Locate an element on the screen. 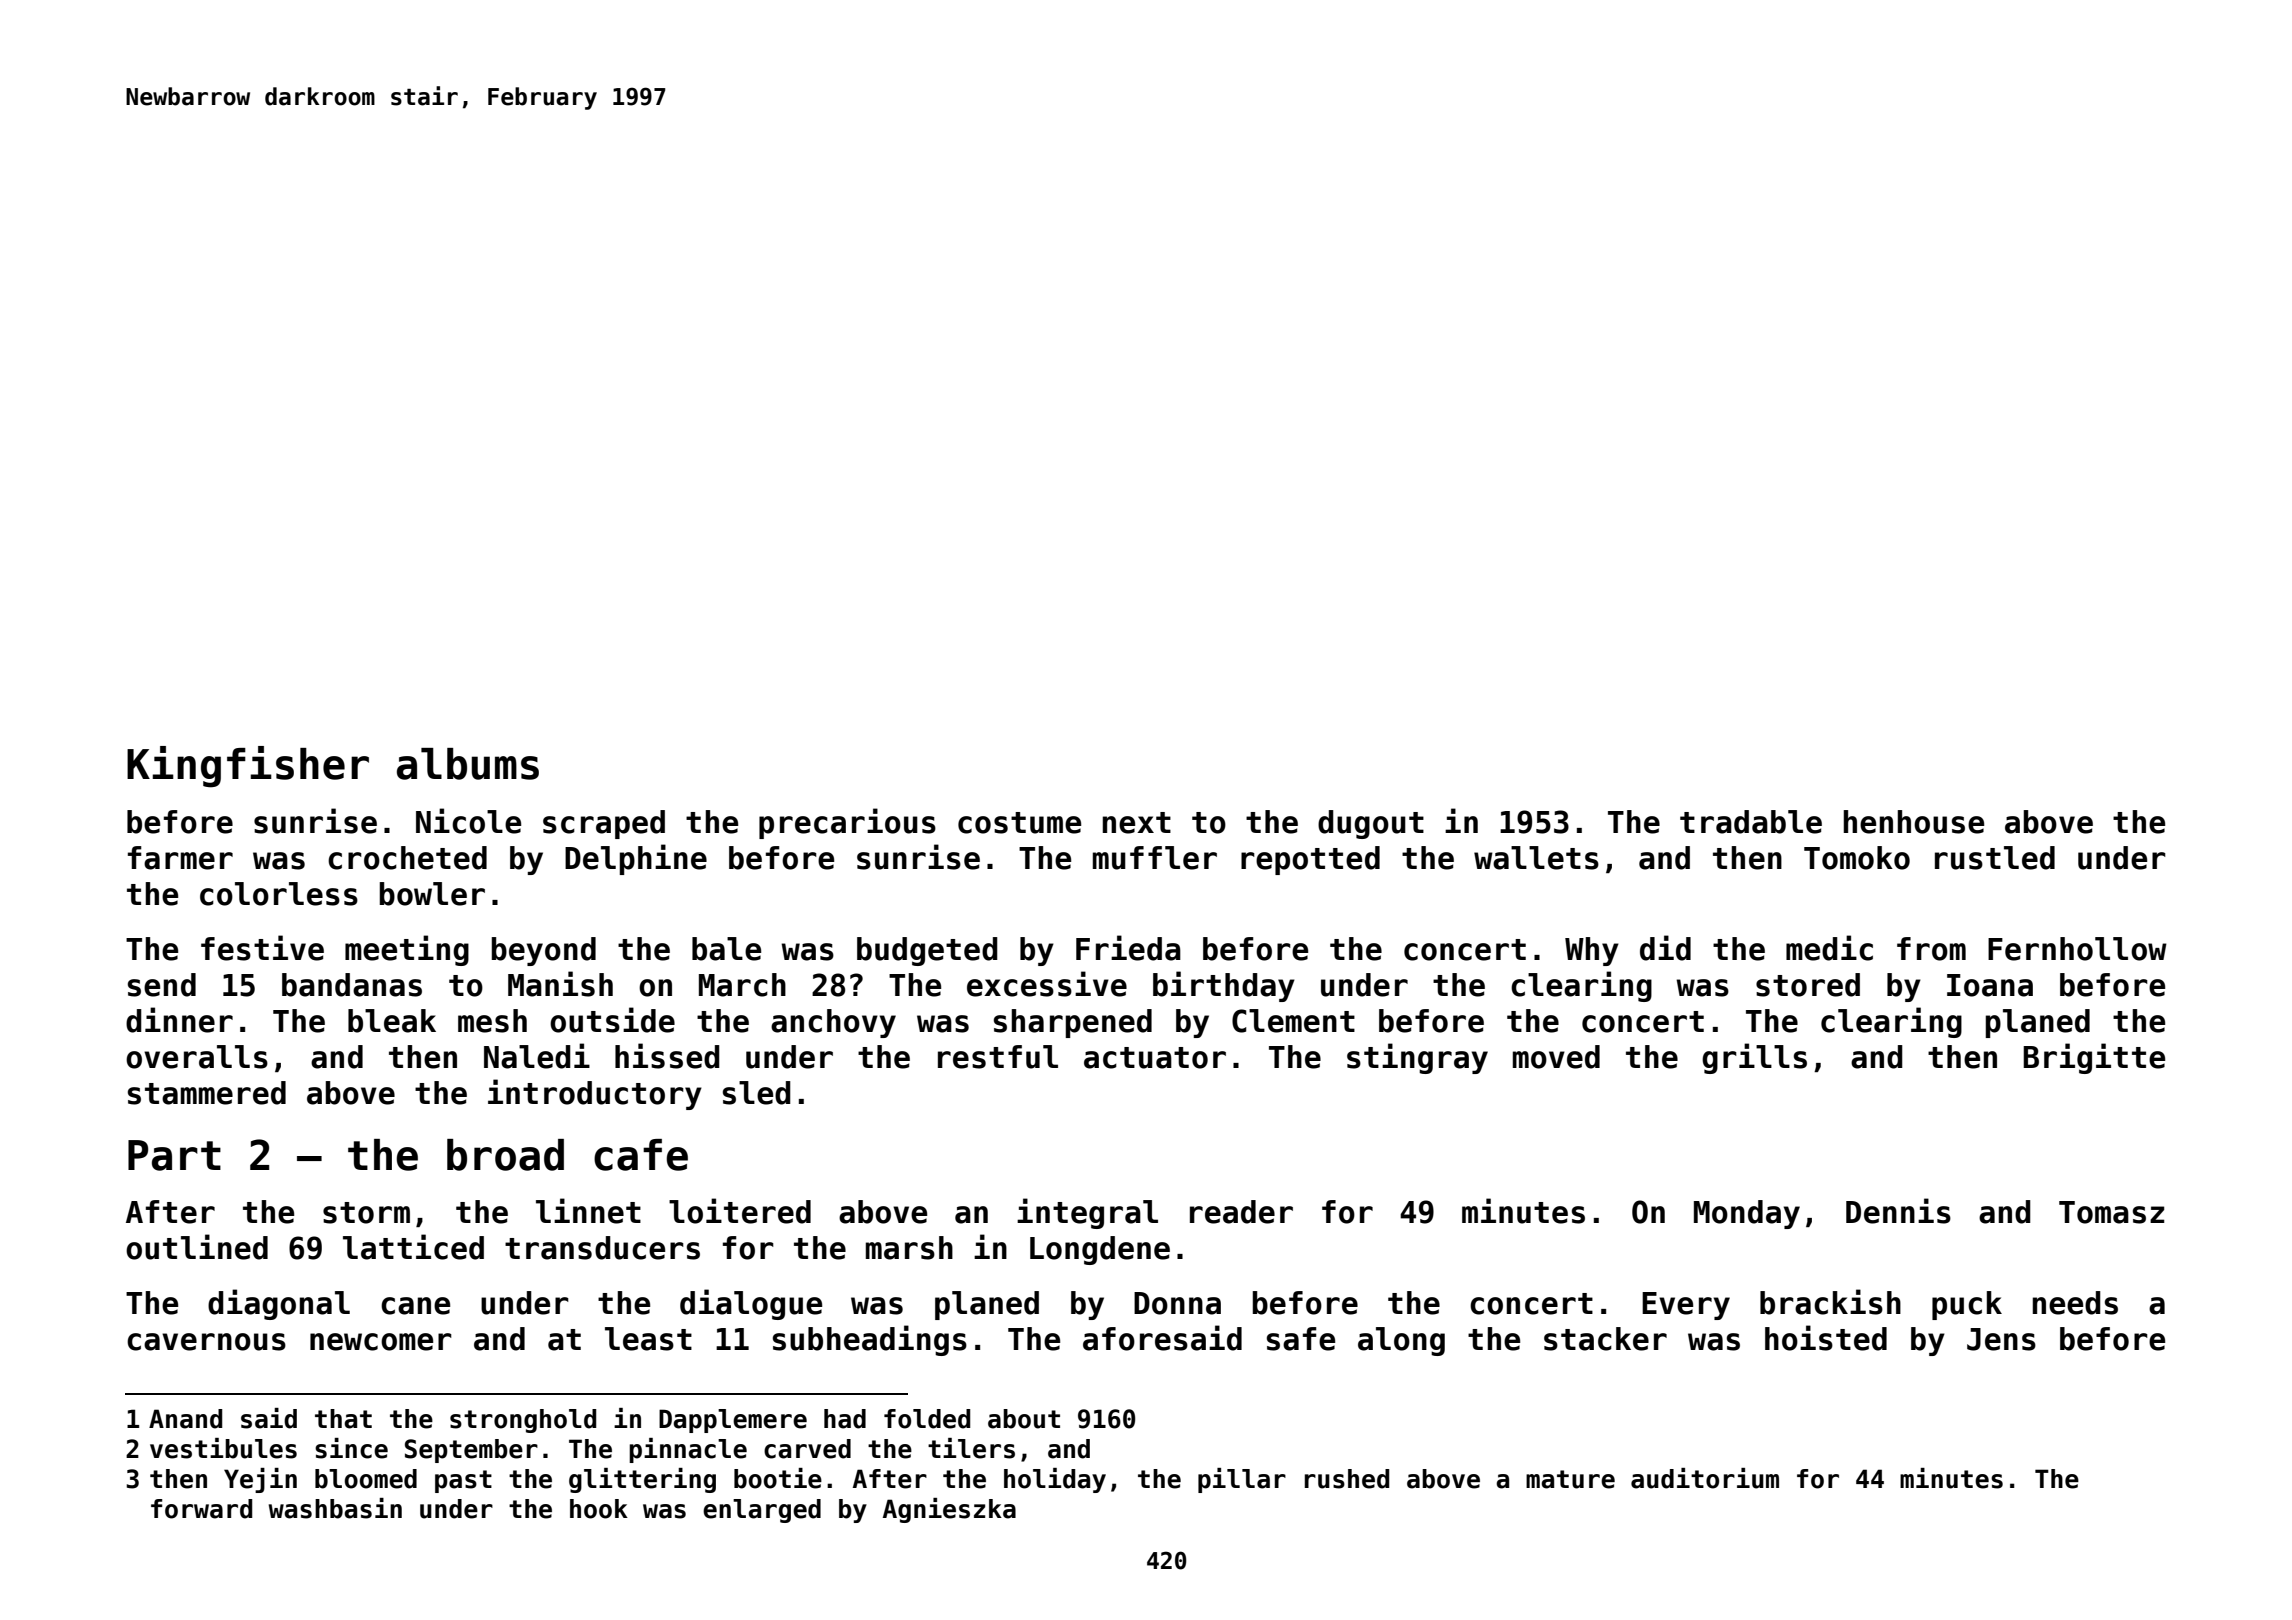 This screenshot has height=1620, width=2292. Every is located at coordinates (1686, 1306).
